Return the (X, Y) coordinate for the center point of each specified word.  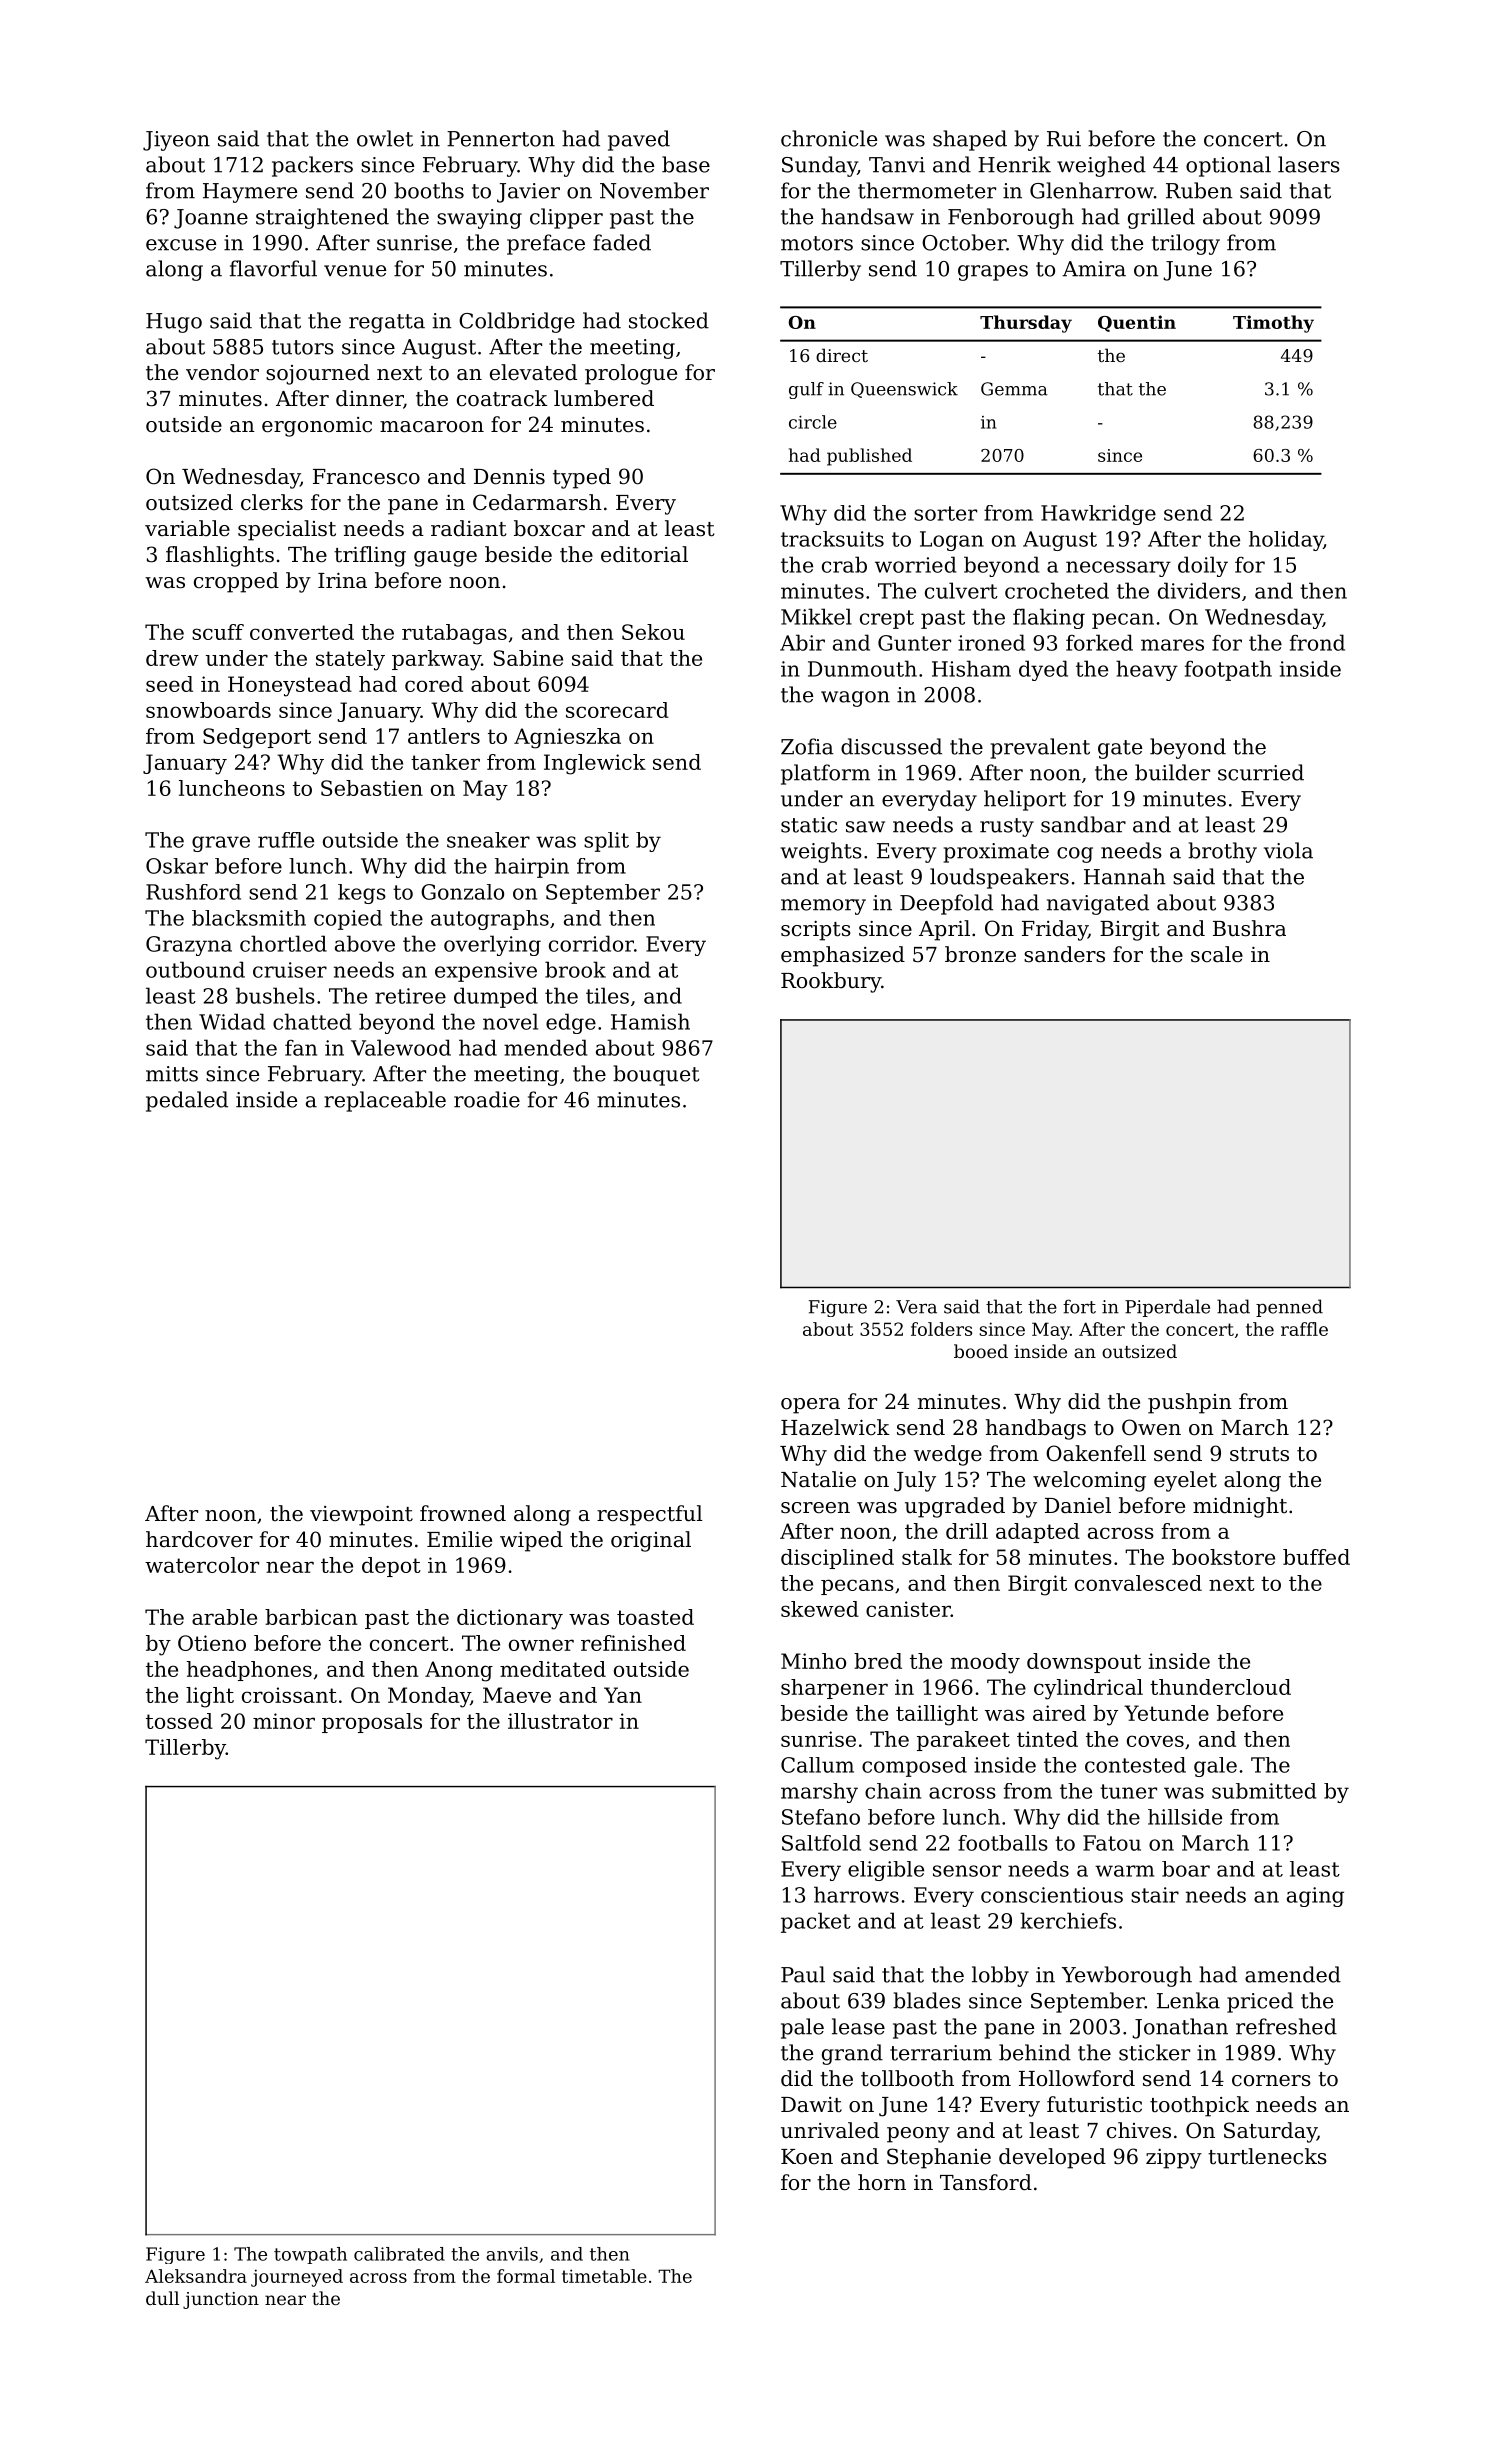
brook (575, 969)
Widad (232, 1021)
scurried (1261, 772)
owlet (385, 138)
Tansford (986, 2182)
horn (882, 2182)
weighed (1101, 166)
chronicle (829, 138)
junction (221, 2300)
